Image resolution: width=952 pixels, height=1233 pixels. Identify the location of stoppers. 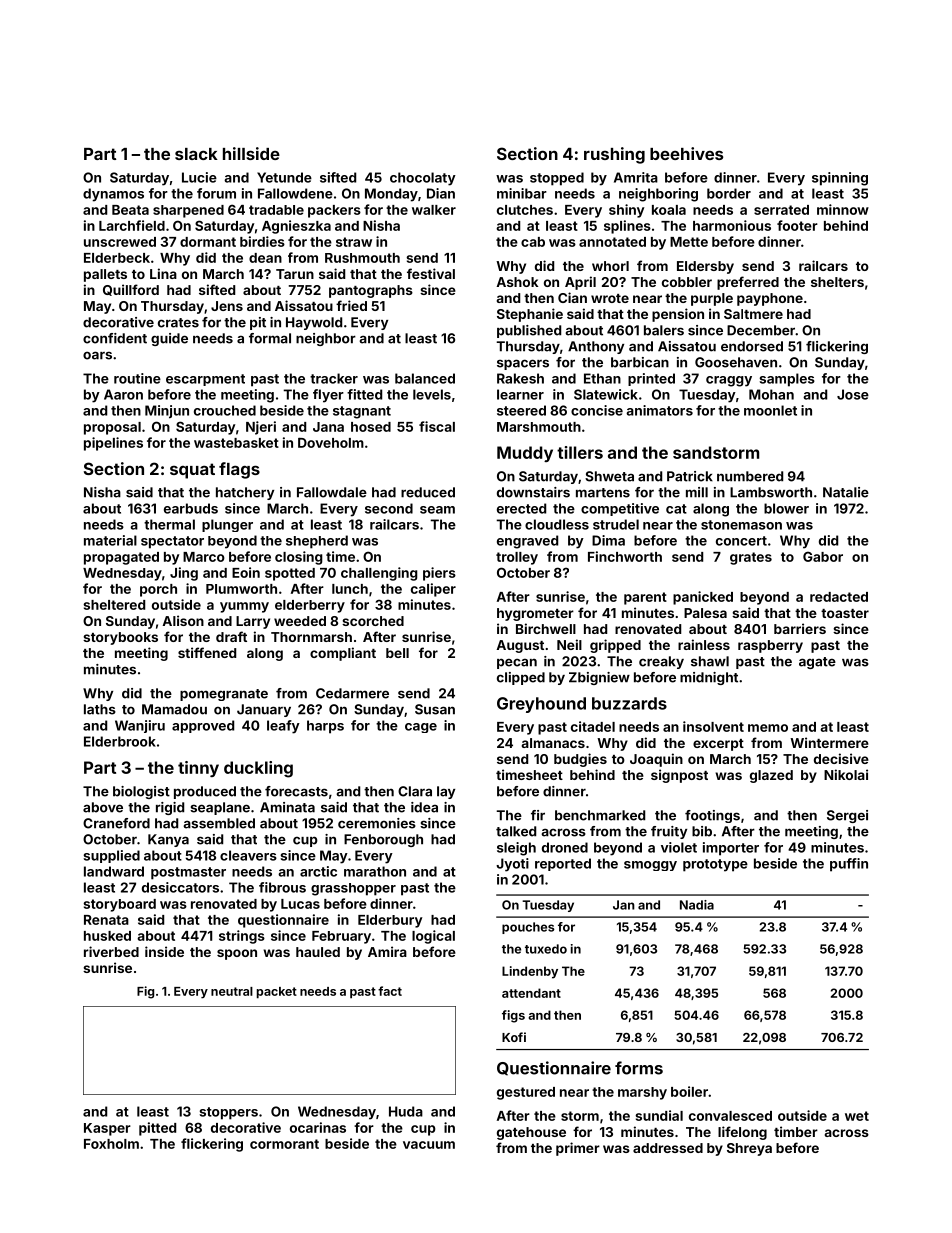
(229, 1113).
